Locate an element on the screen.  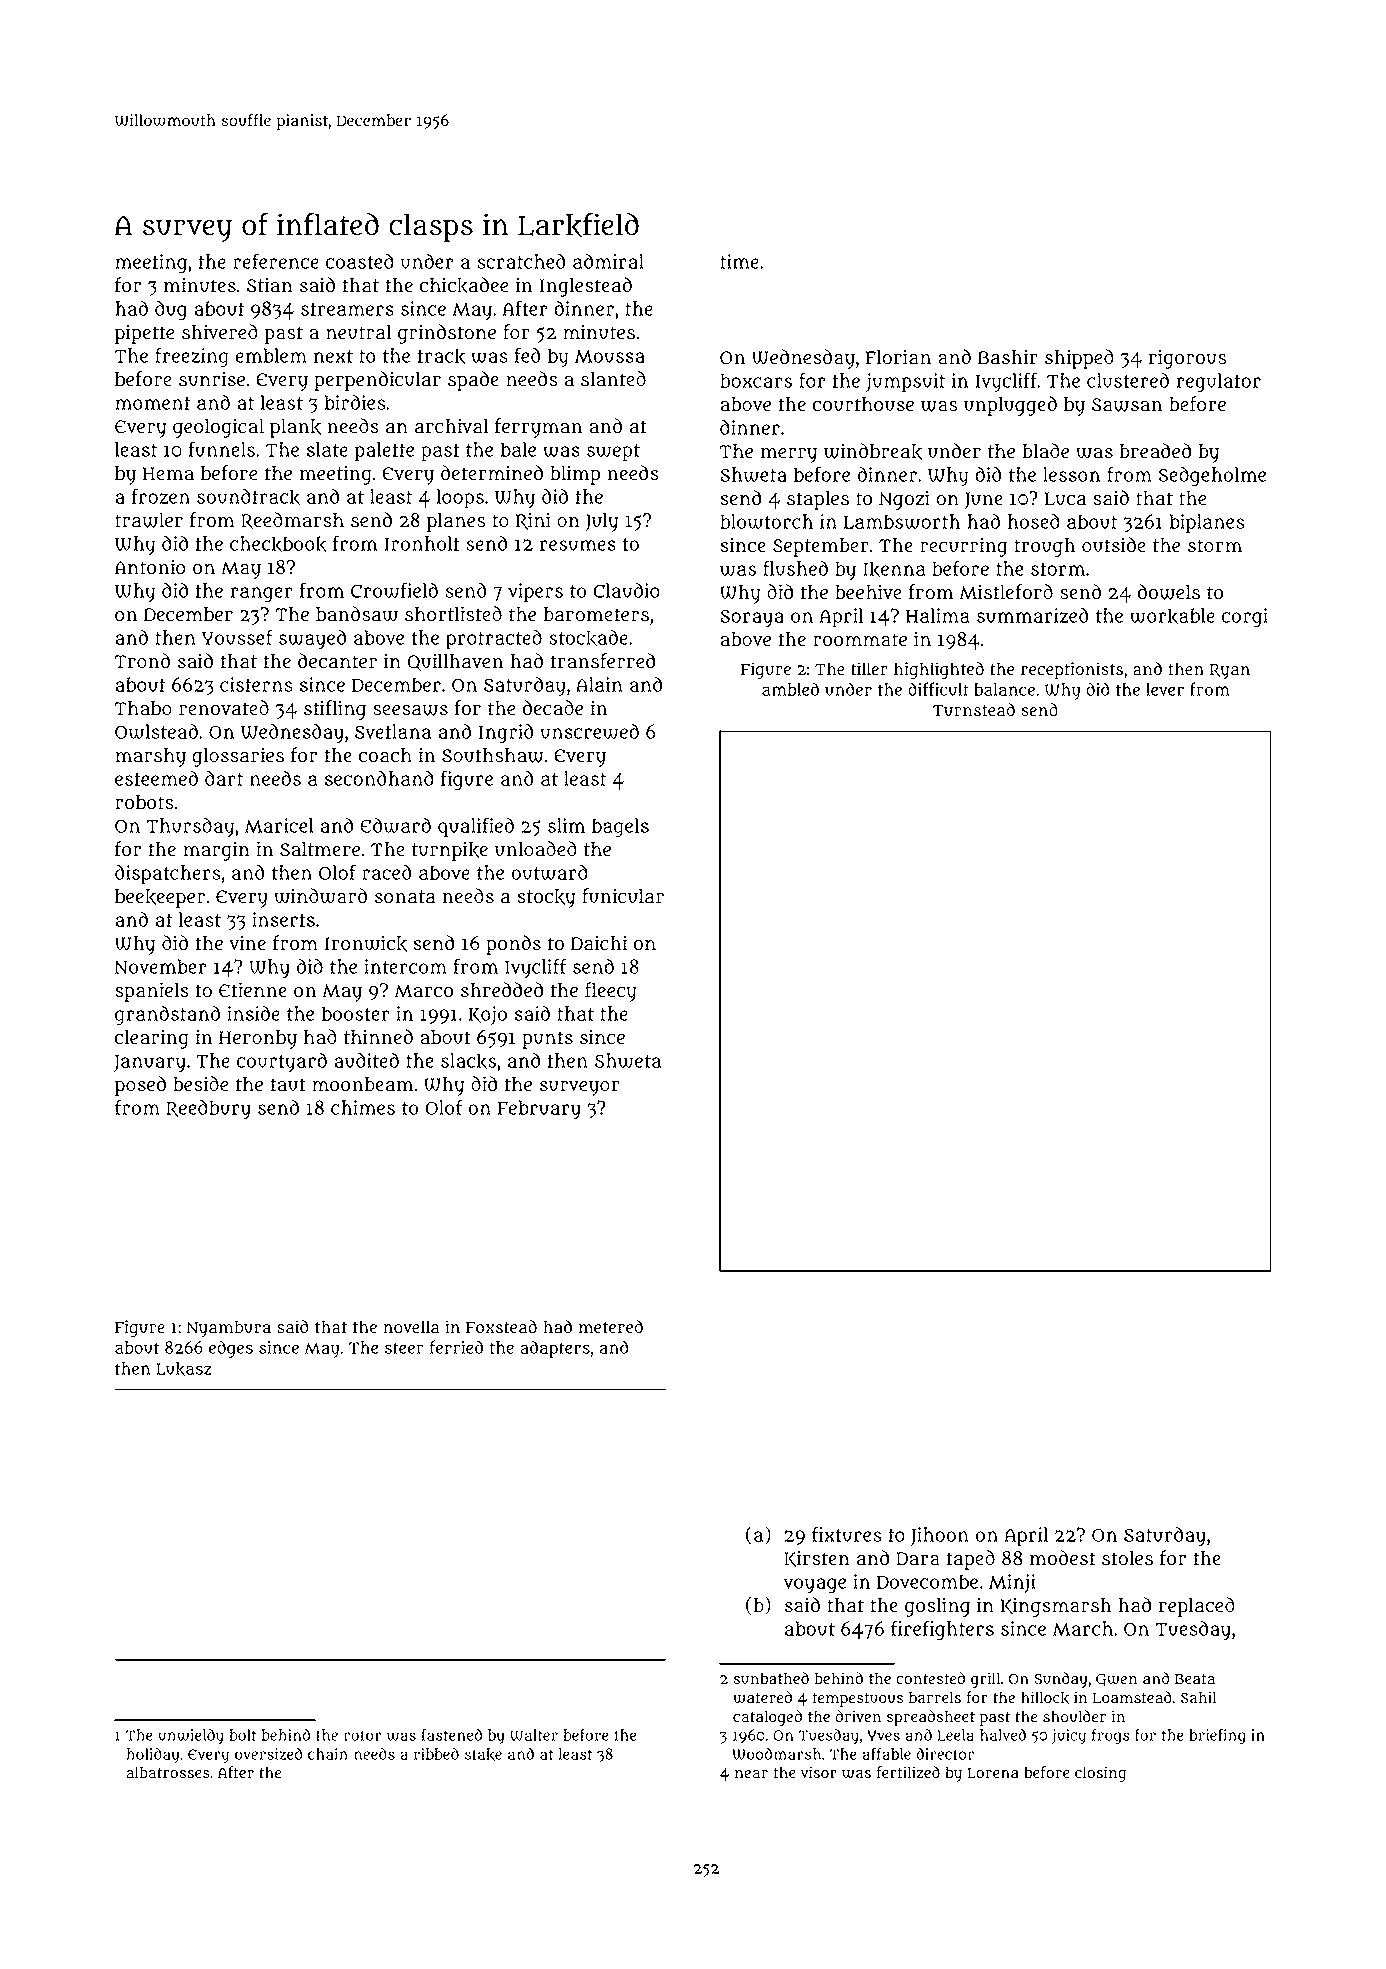
coasted is located at coordinates (360, 261).
